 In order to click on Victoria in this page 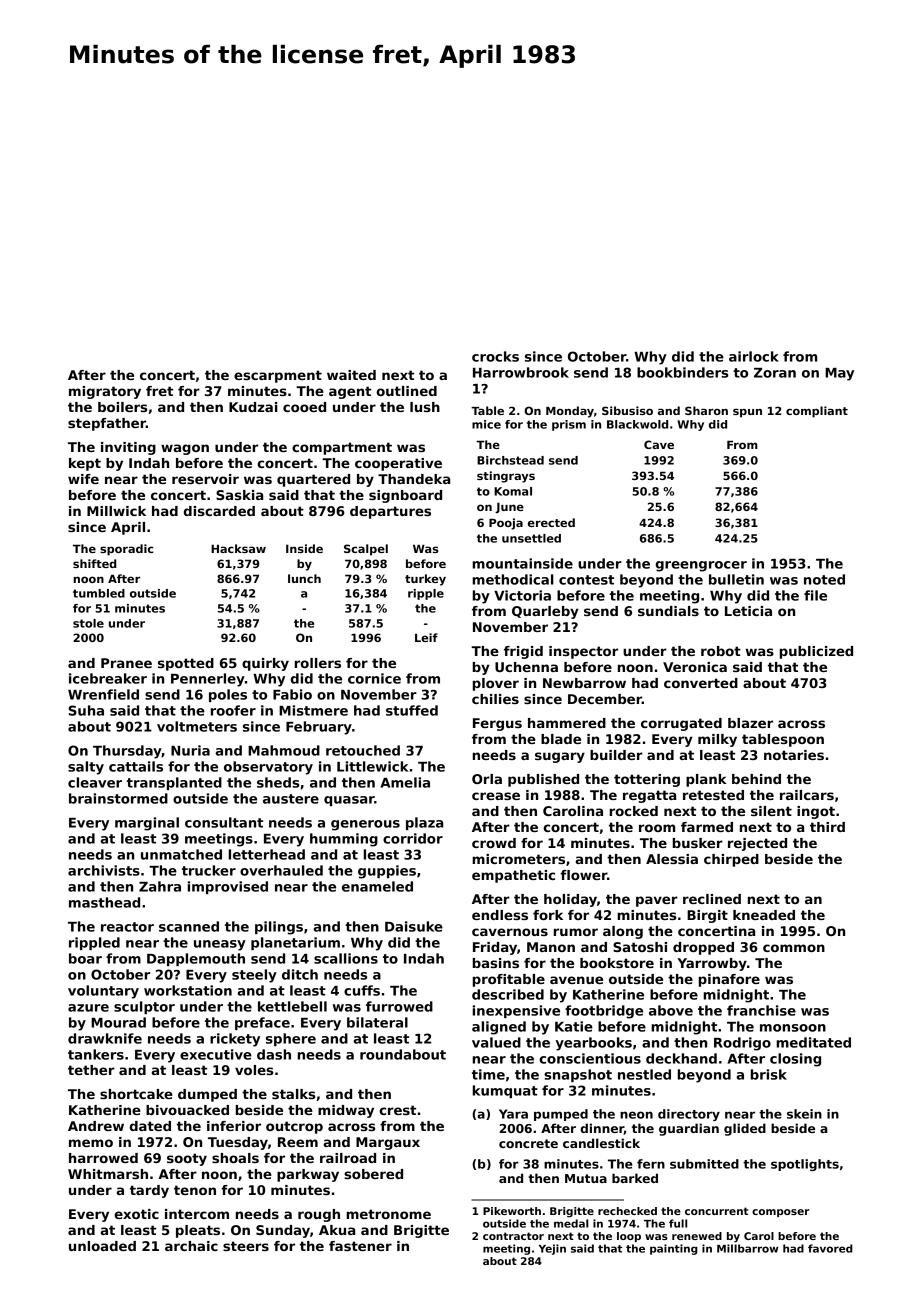, I will do `click(522, 595)`.
